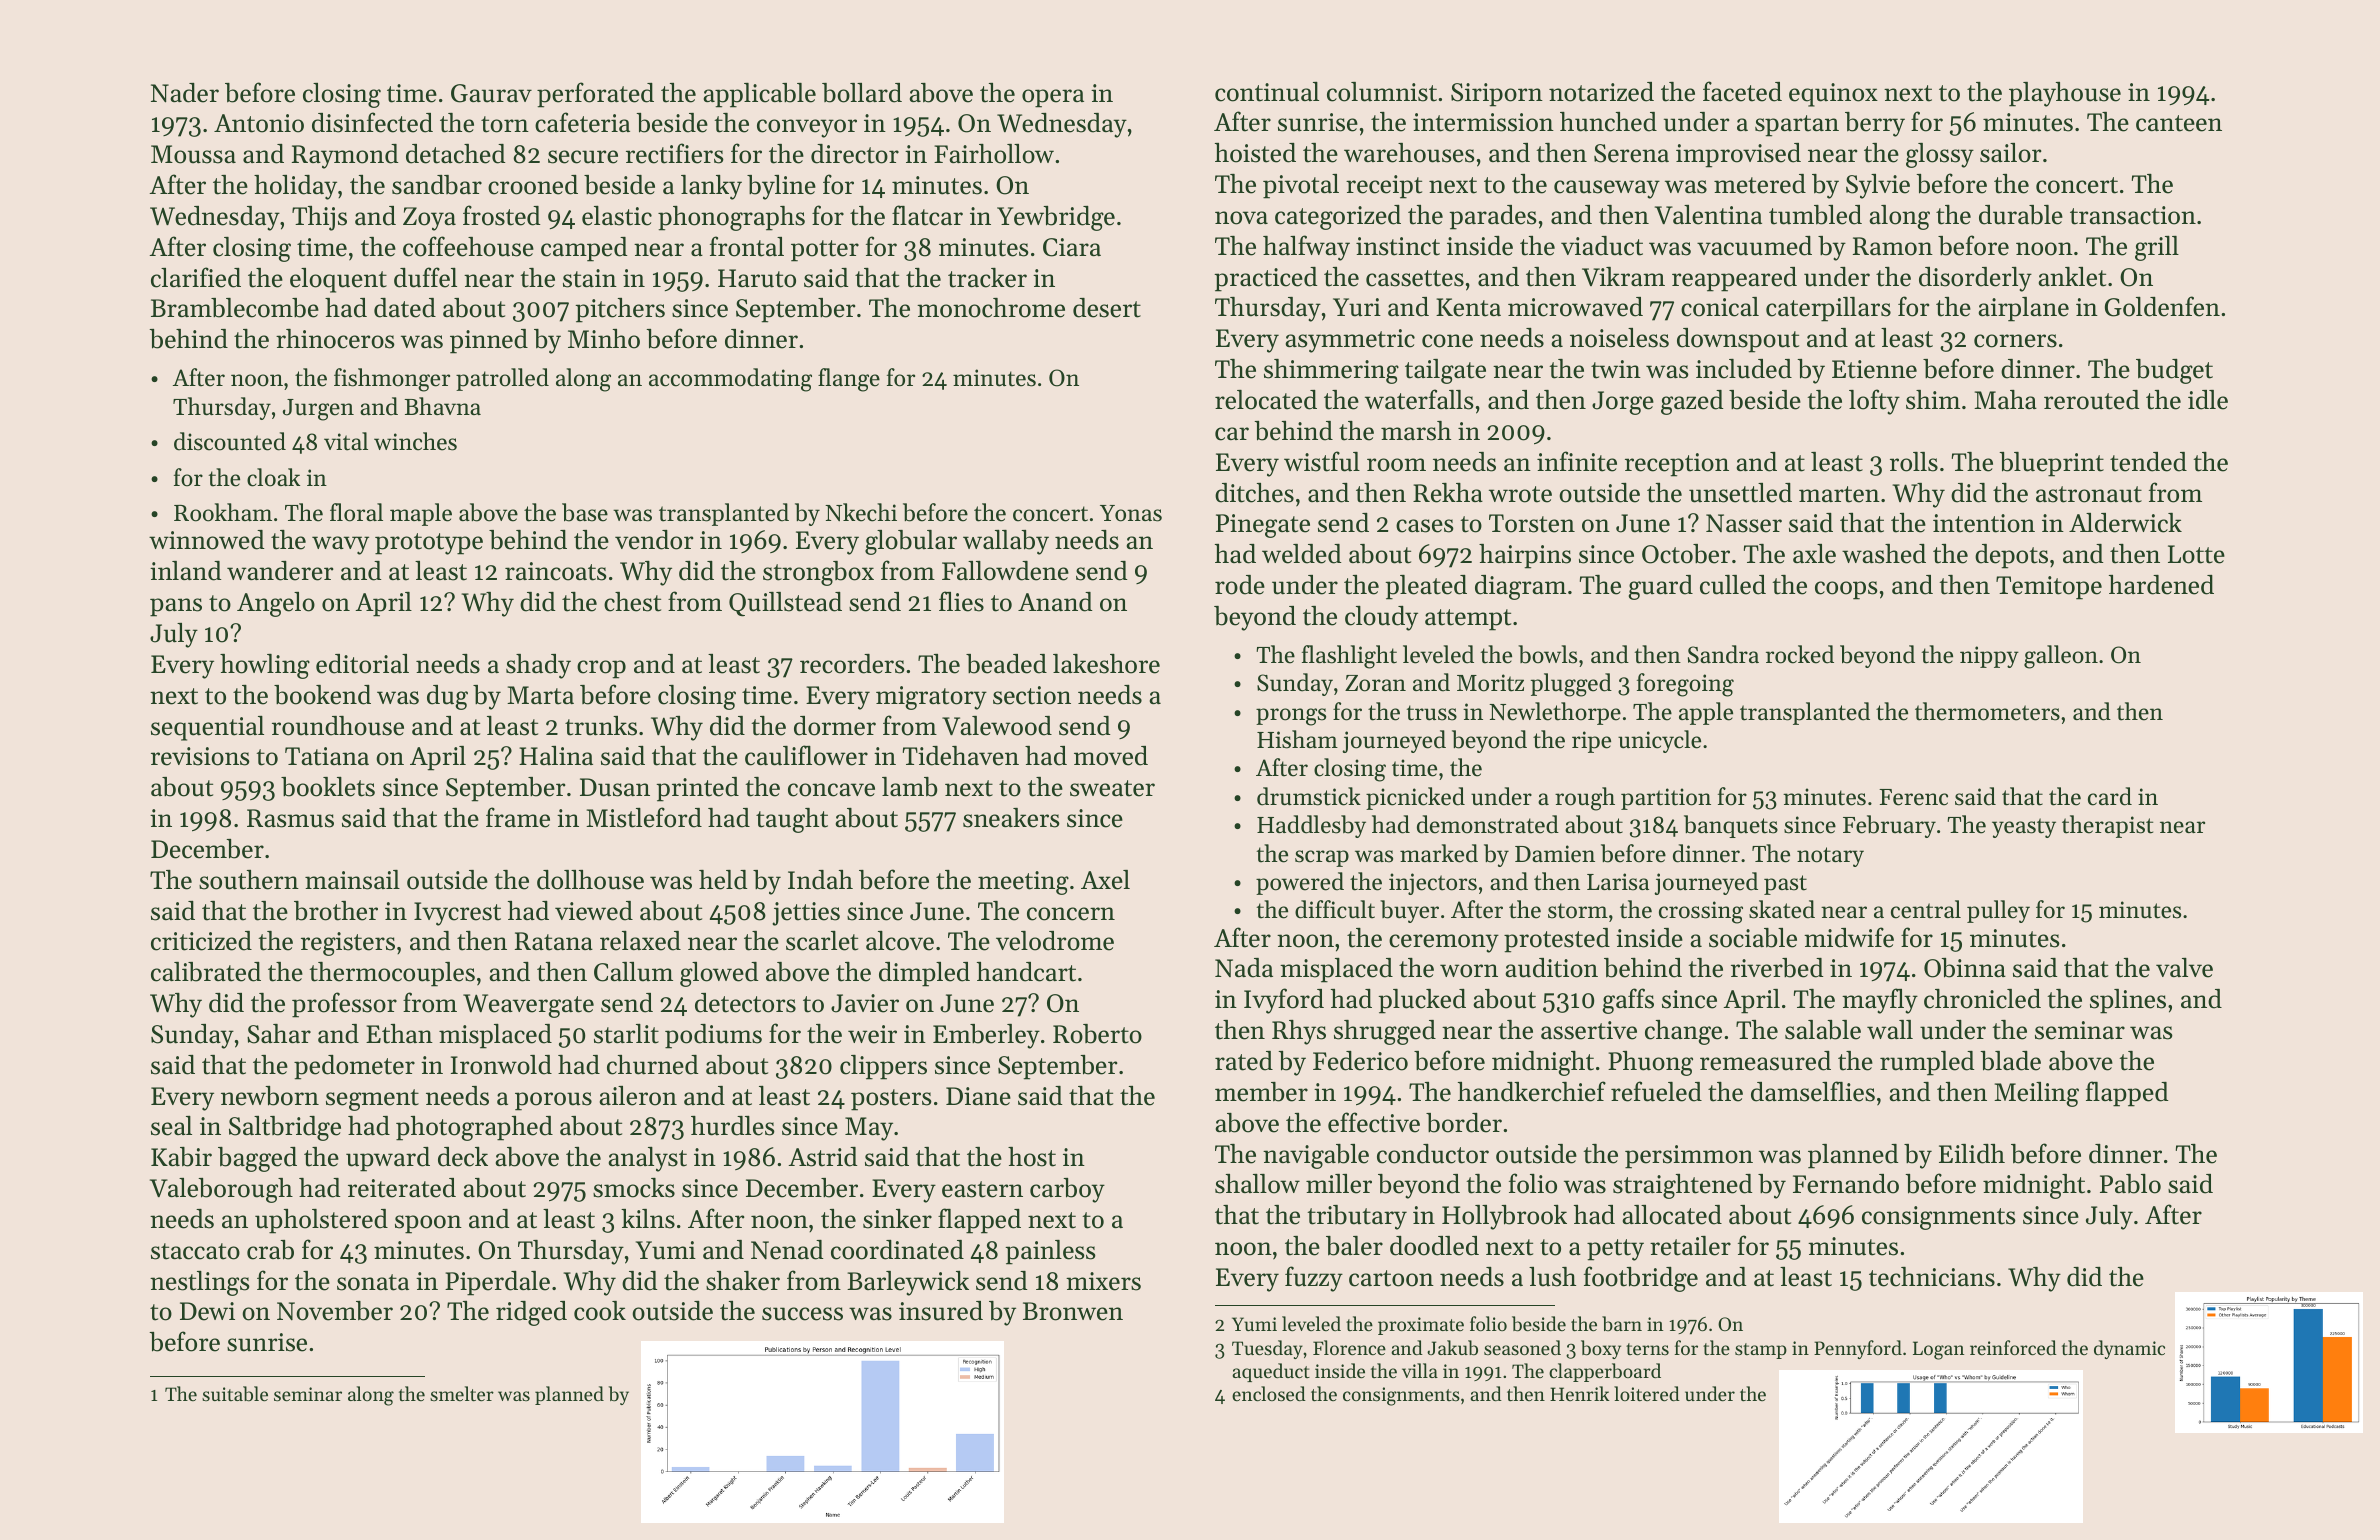 This image has height=1540, width=2380. What do you see at coordinates (207, 728) in the image?
I see `sequential` at bounding box center [207, 728].
